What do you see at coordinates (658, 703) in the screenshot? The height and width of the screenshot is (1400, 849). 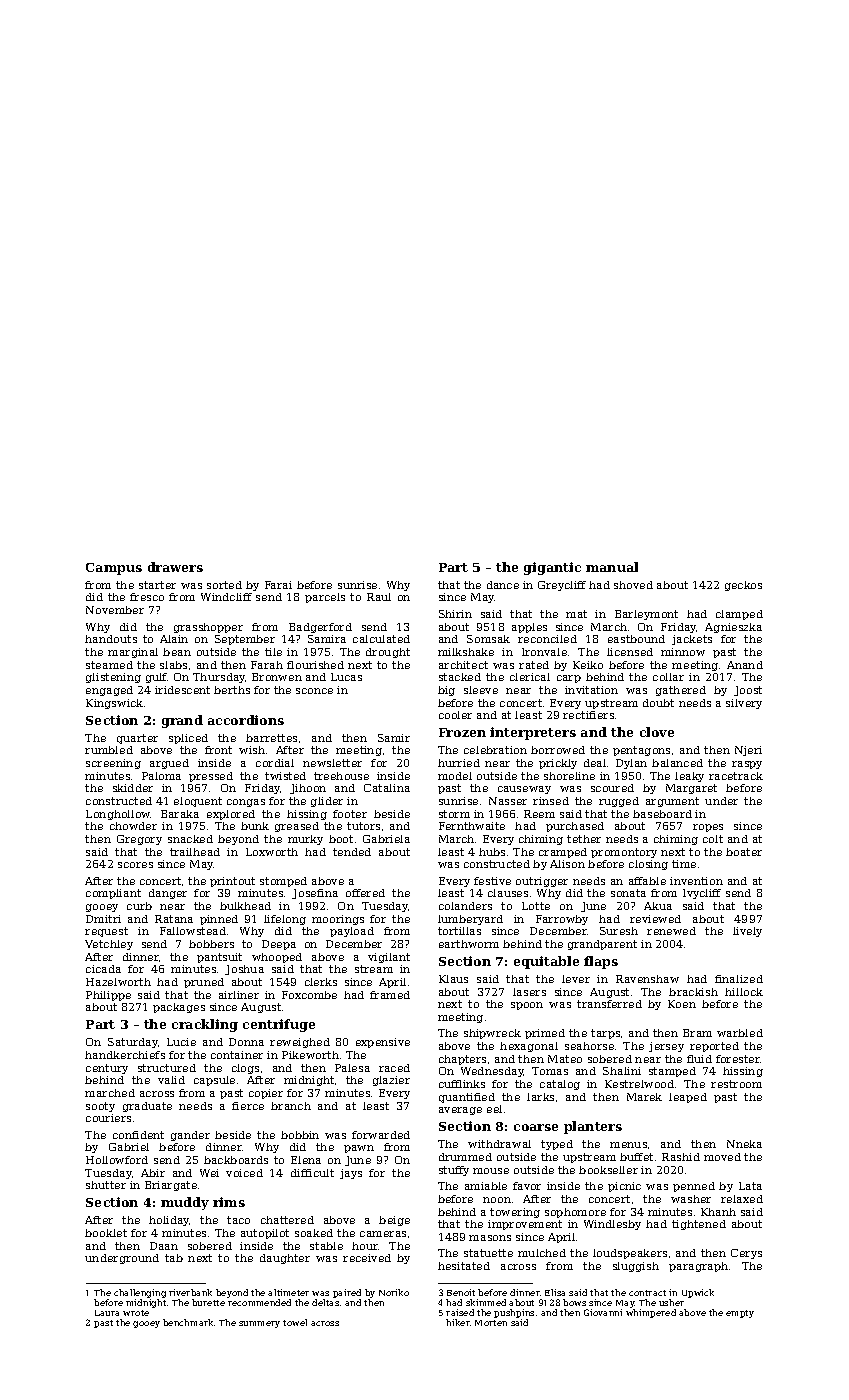 I see `doubt` at bounding box center [658, 703].
